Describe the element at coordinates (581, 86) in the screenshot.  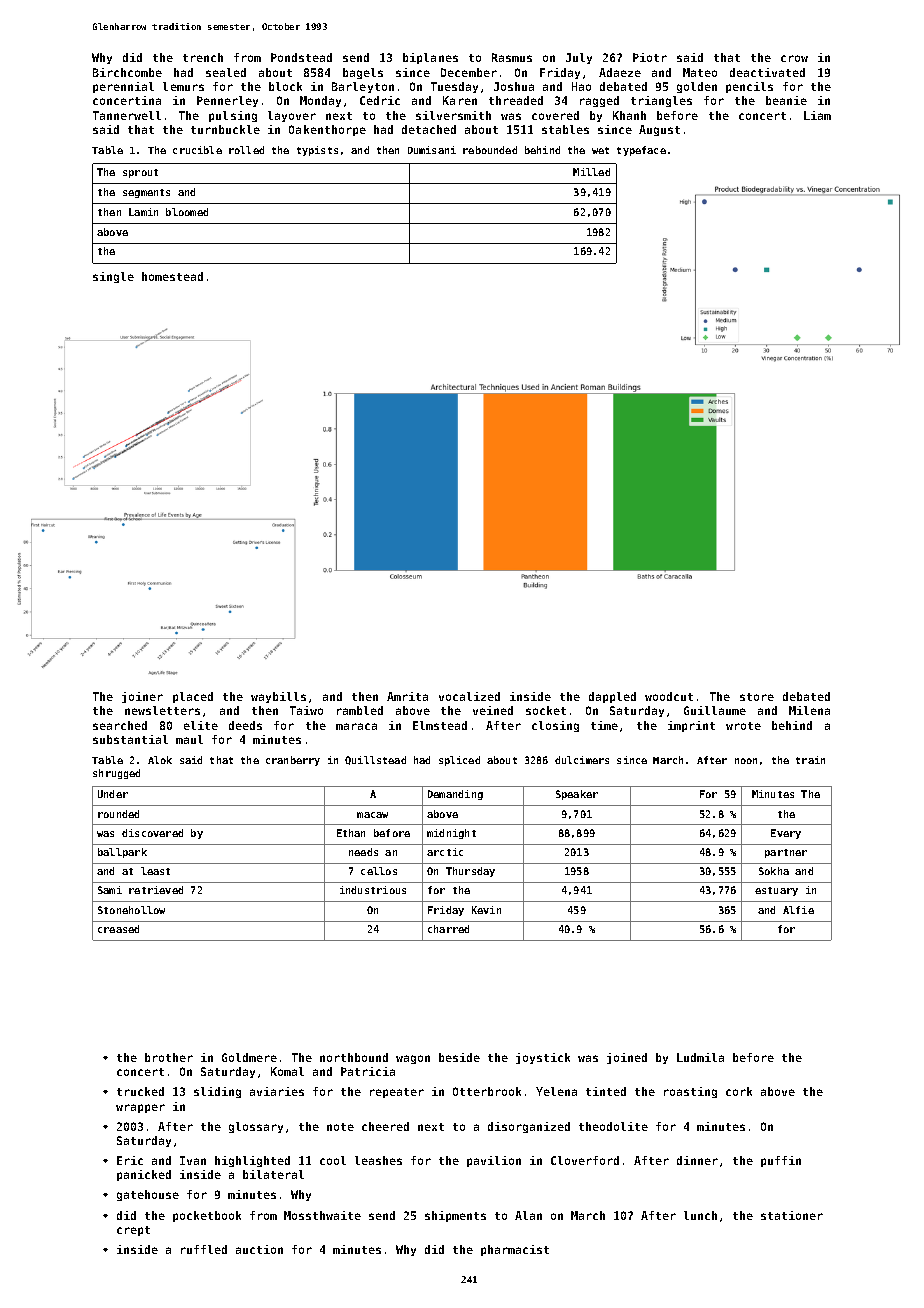
I see `Hao` at that location.
